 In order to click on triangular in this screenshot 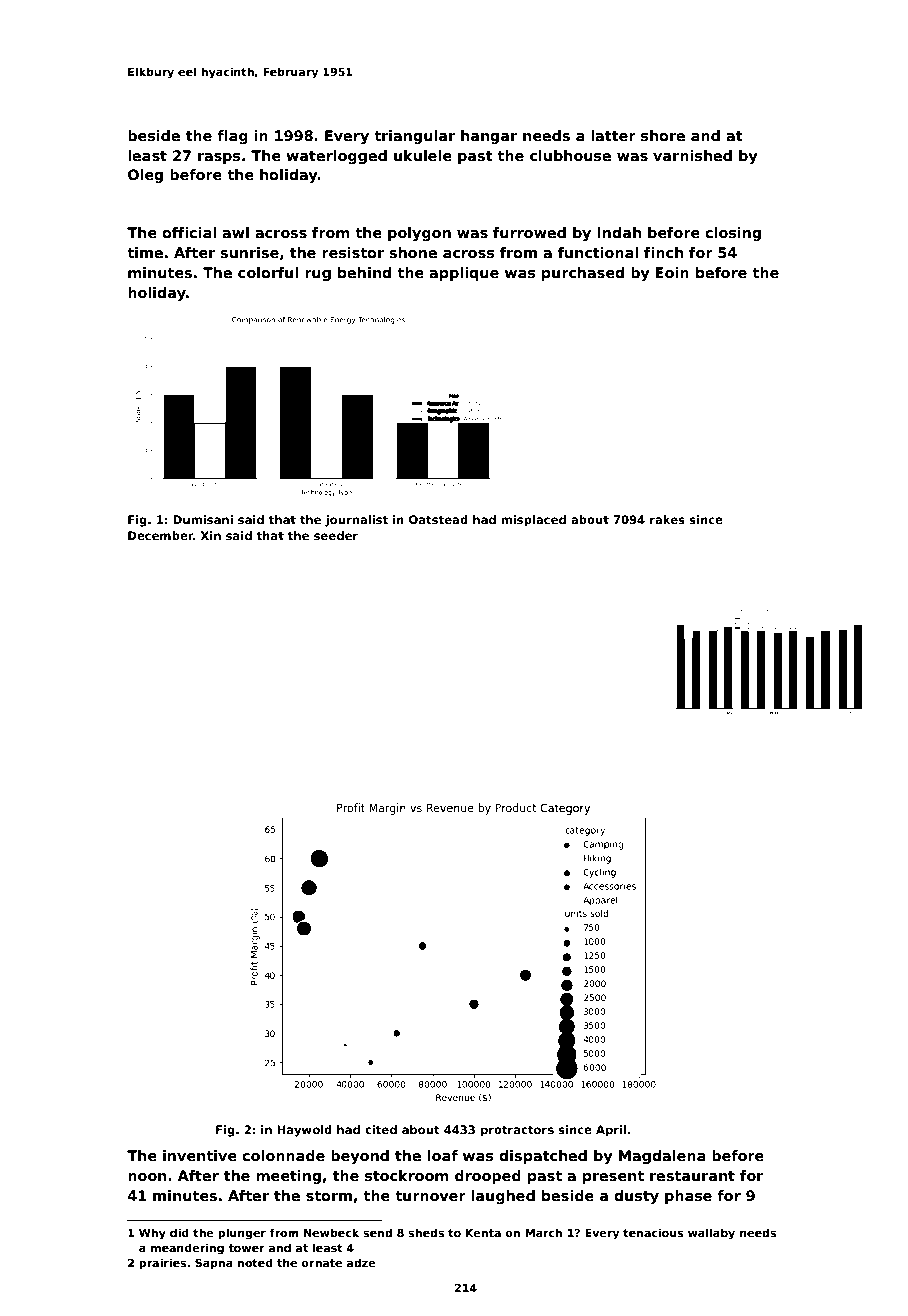, I will do `click(414, 137)`.
